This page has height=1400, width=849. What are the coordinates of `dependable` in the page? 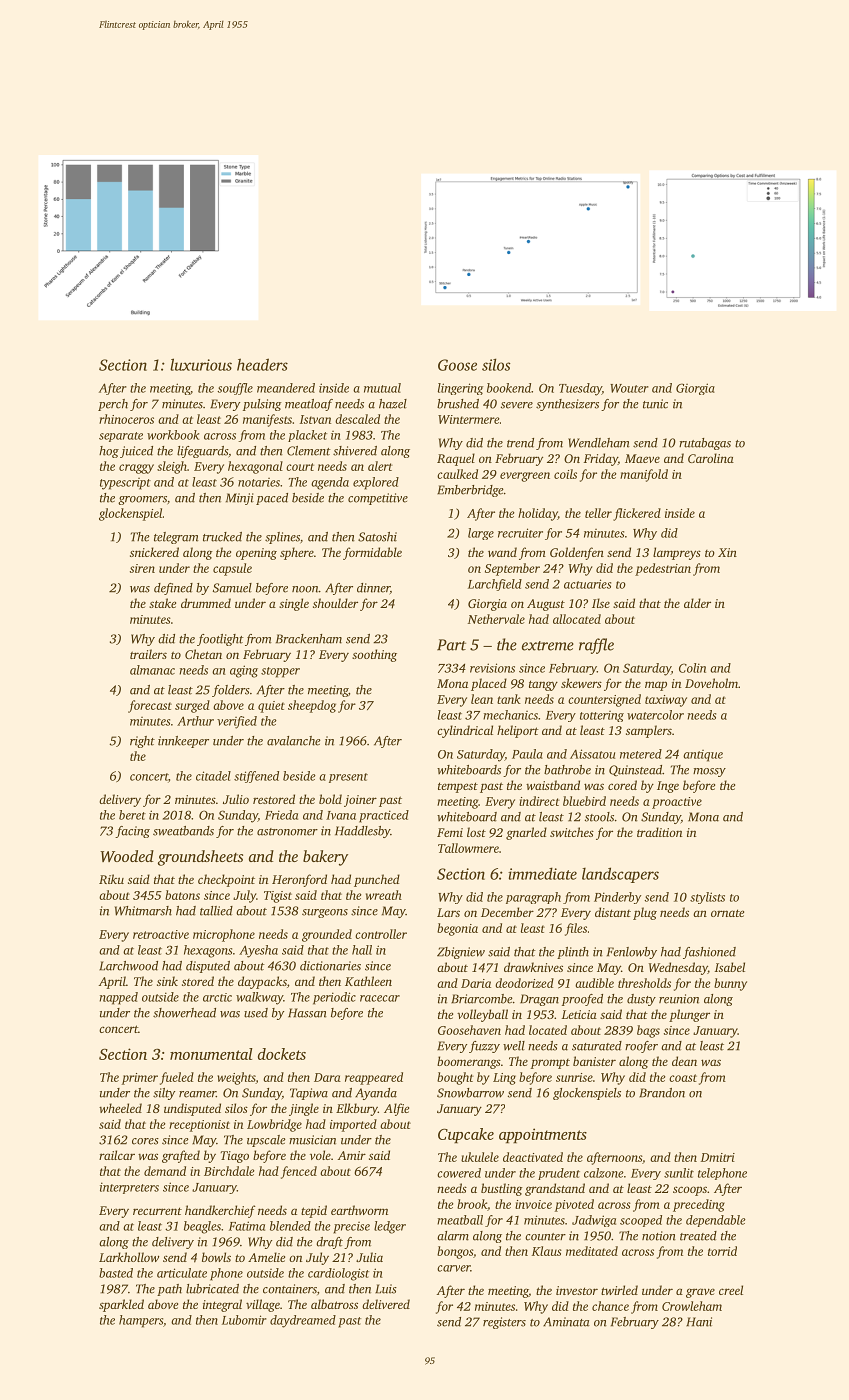 It's located at (716, 1221).
